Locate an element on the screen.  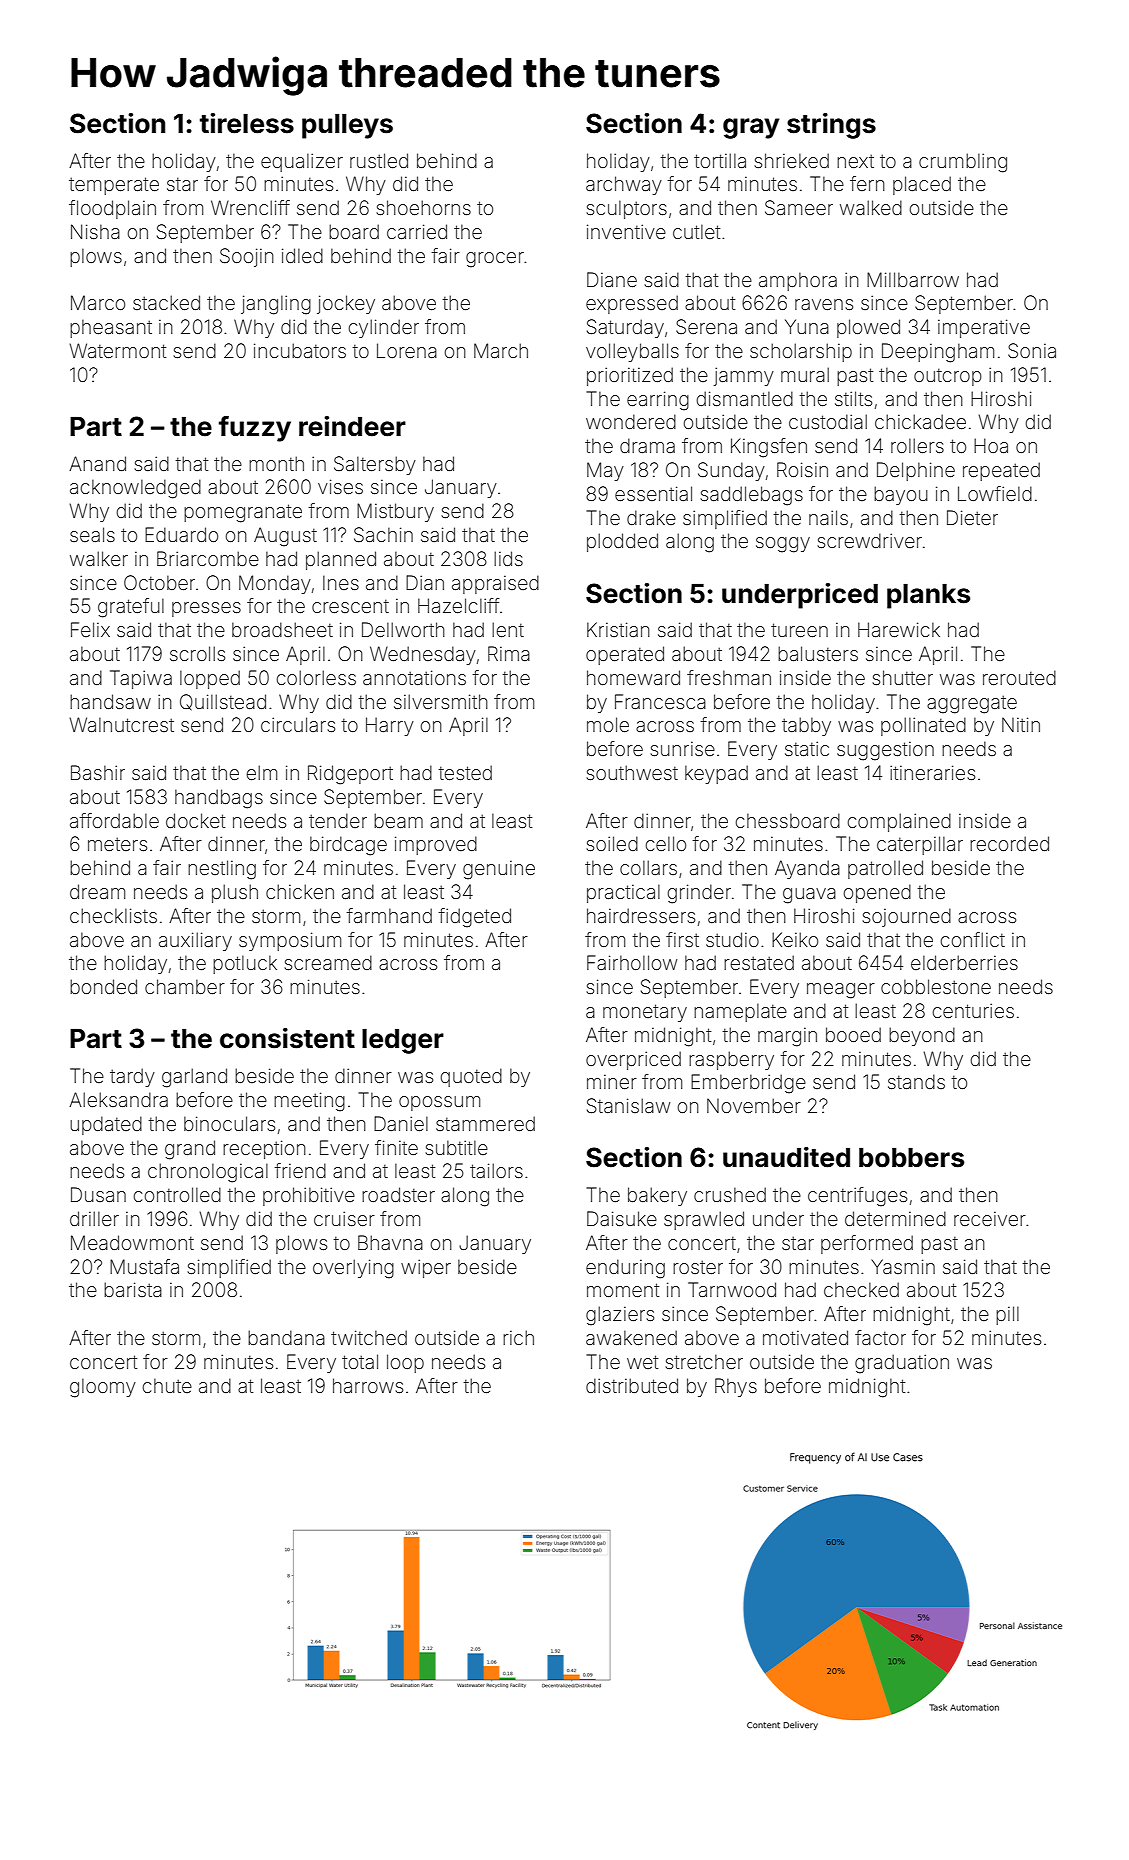
elderberries is located at coordinates (964, 962).
